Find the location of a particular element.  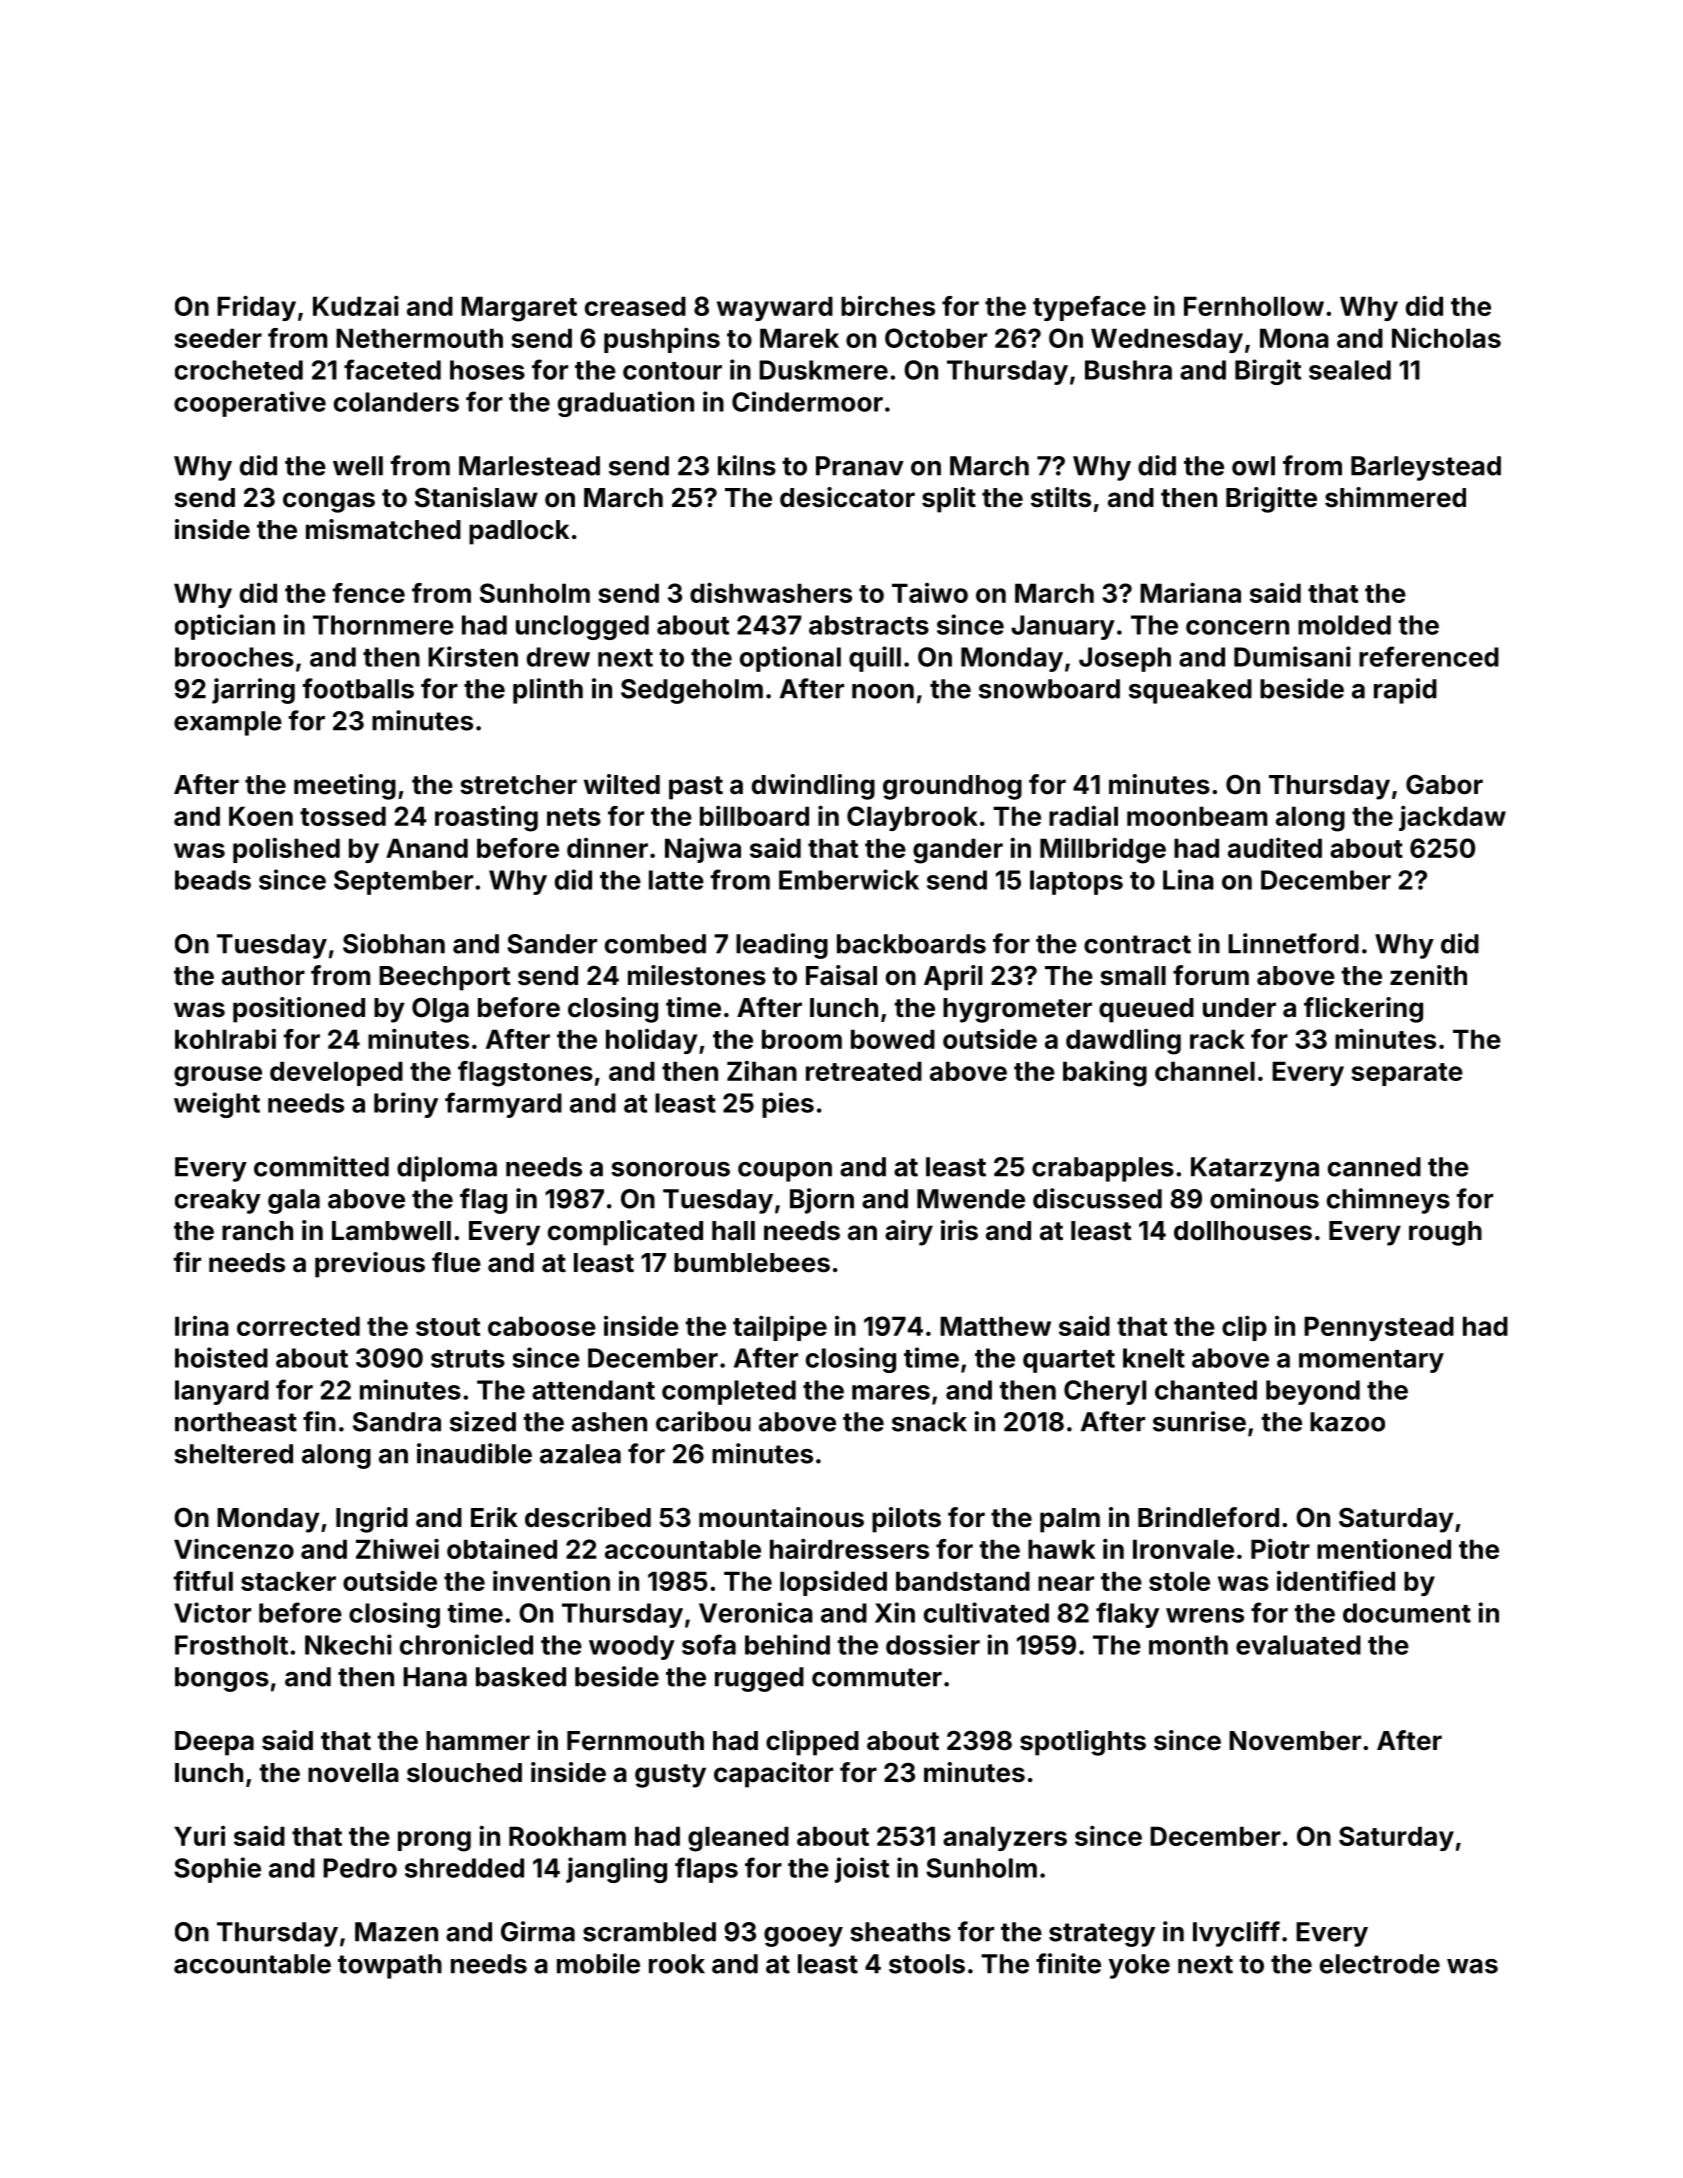

kilns is located at coordinates (747, 465).
